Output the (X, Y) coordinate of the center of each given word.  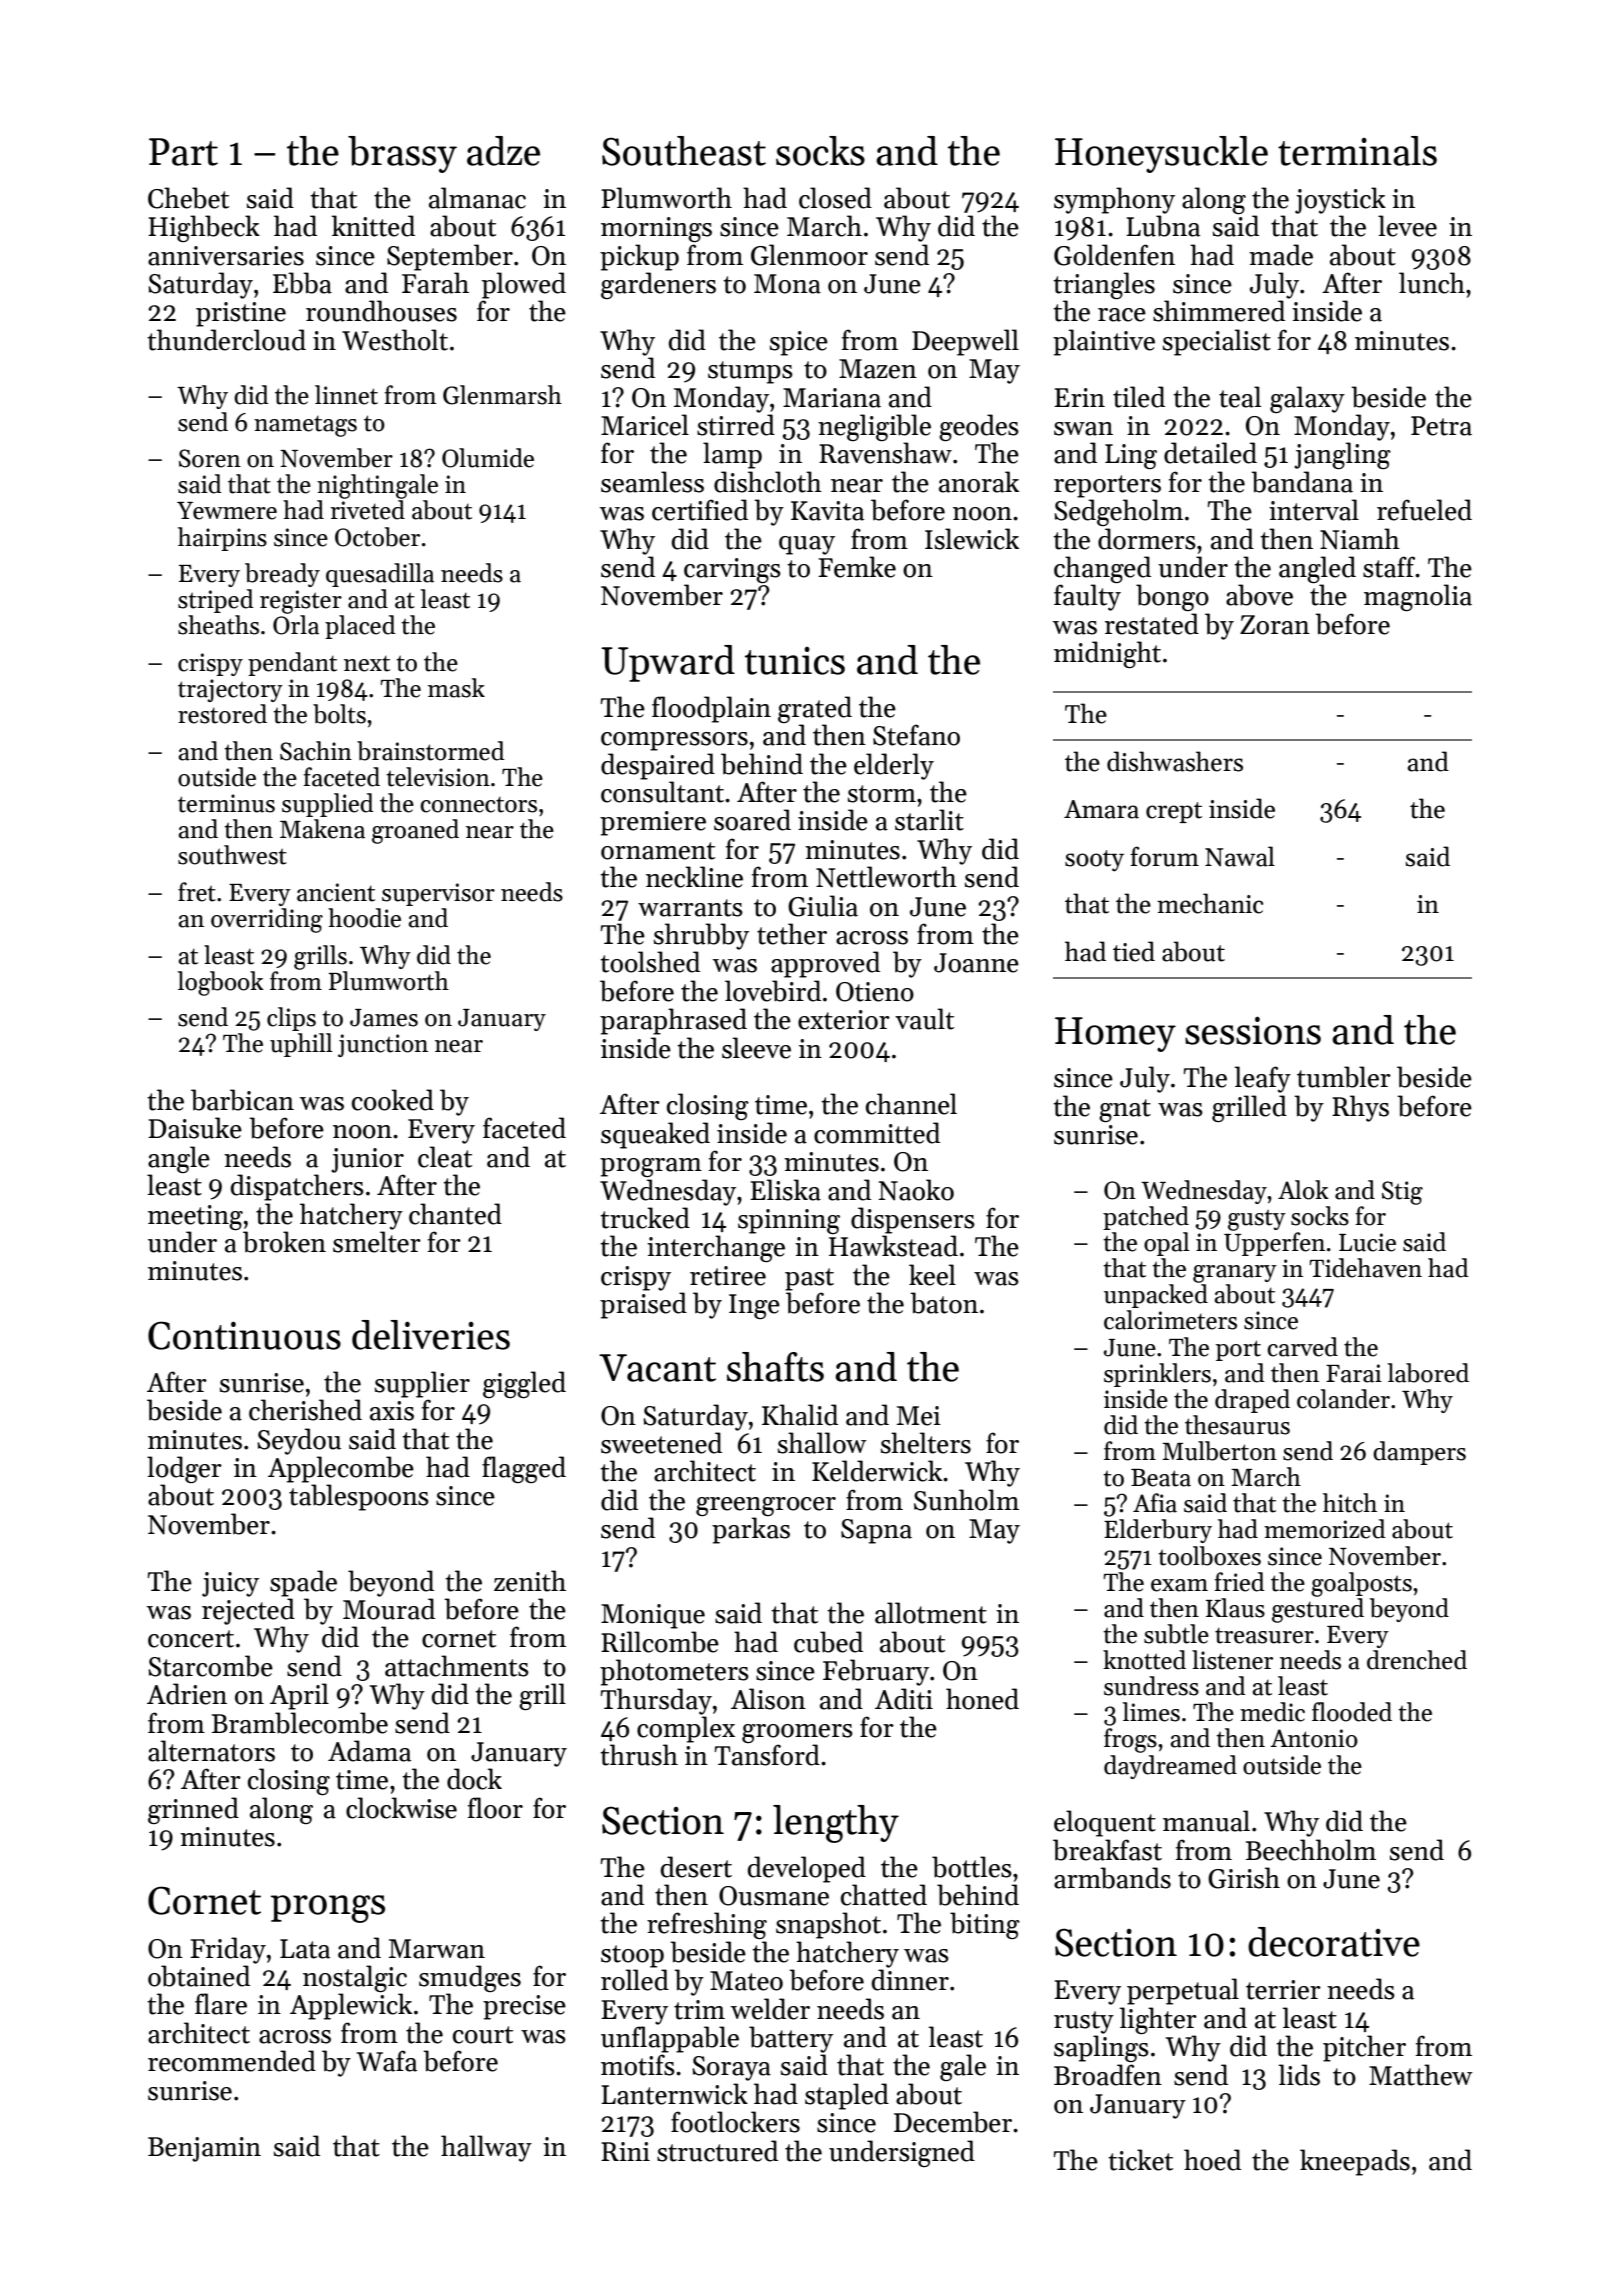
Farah (435, 283)
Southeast (684, 151)
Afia (1155, 1503)
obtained (199, 1976)
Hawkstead (893, 1246)
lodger (184, 1469)
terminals (1357, 151)
